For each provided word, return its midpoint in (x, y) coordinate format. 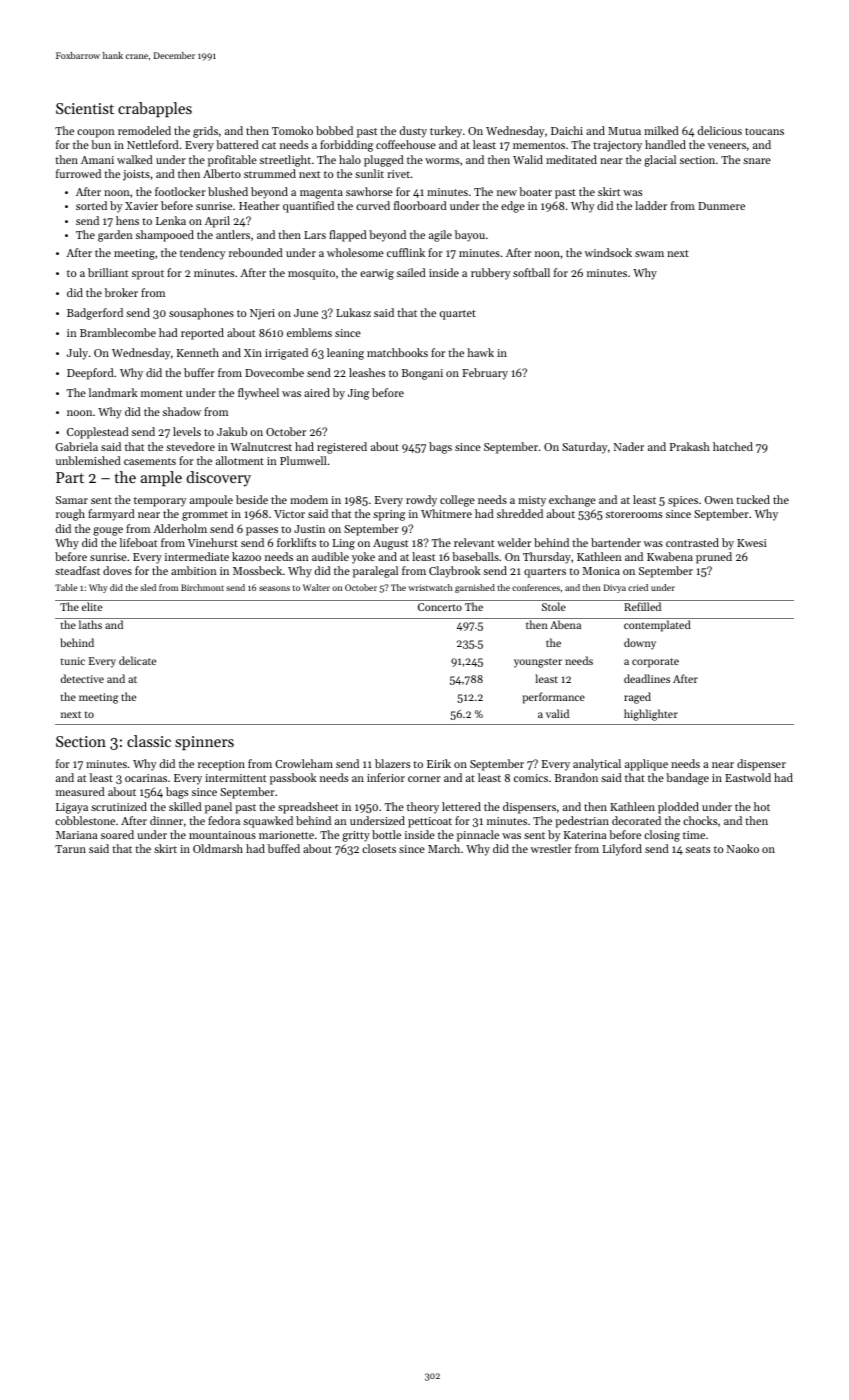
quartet (458, 315)
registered (342, 448)
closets (379, 848)
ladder (651, 205)
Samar (72, 500)
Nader (629, 446)
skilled (185, 806)
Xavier (141, 206)
